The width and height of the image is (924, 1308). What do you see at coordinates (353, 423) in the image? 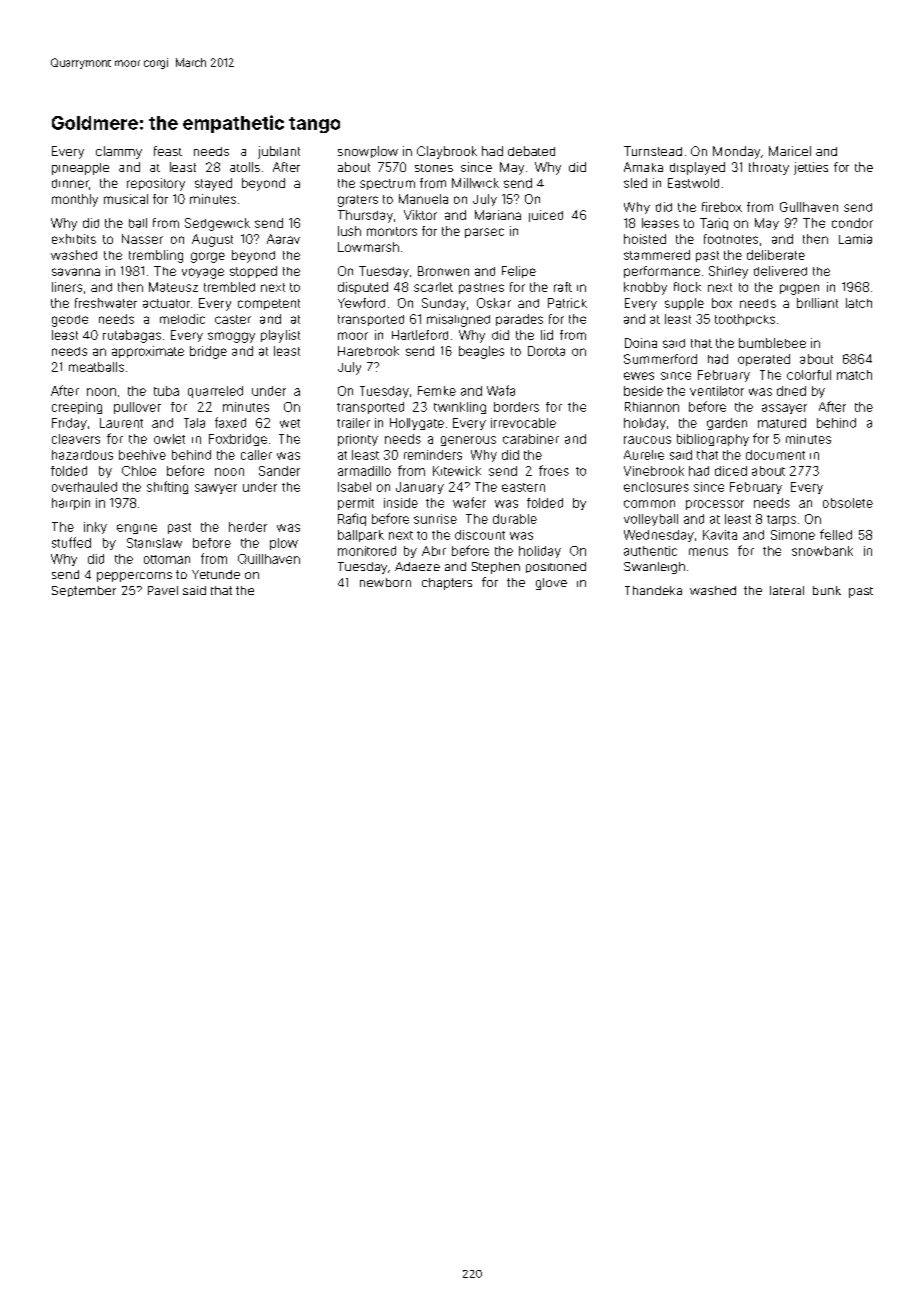
I see `trailer` at bounding box center [353, 423].
